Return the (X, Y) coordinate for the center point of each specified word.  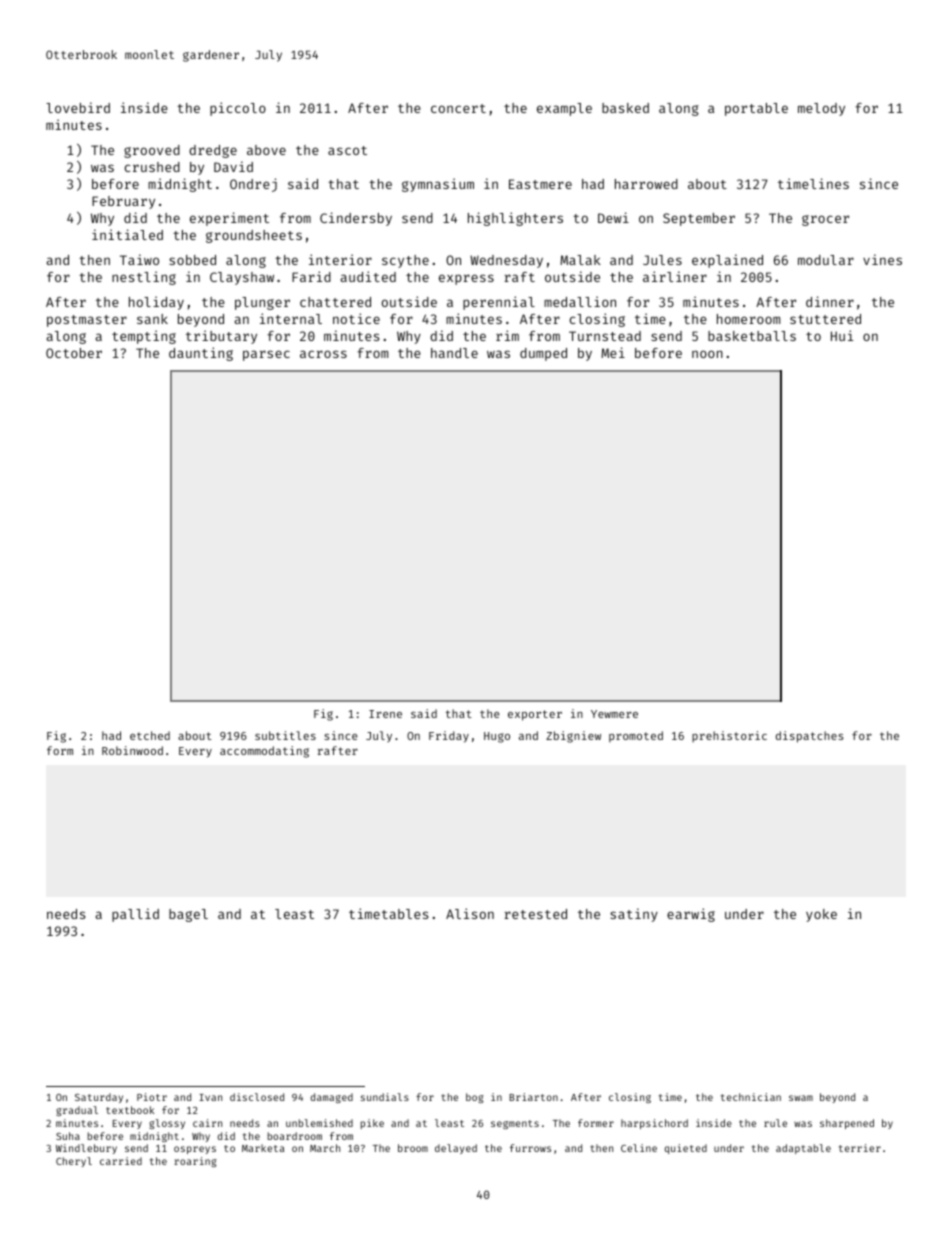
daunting (201, 354)
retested (535, 914)
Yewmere (614, 714)
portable (756, 109)
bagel (188, 915)
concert (458, 108)
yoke (821, 915)
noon (707, 354)
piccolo (238, 109)
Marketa (263, 1148)
